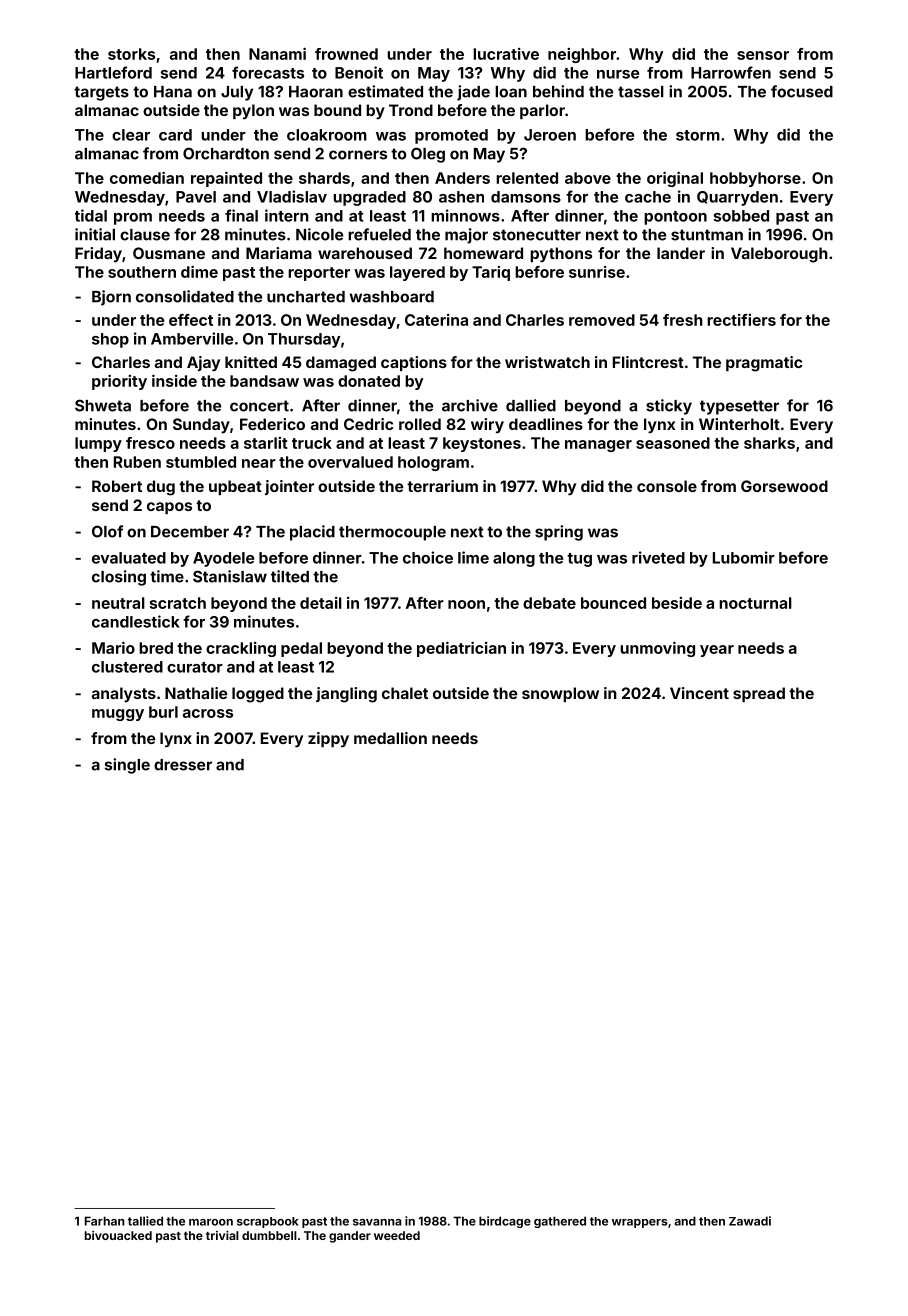 This document has height=1316, width=908. What do you see at coordinates (505, 1222) in the document?
I see `birdcage` at bounding box center [505, 1222].
